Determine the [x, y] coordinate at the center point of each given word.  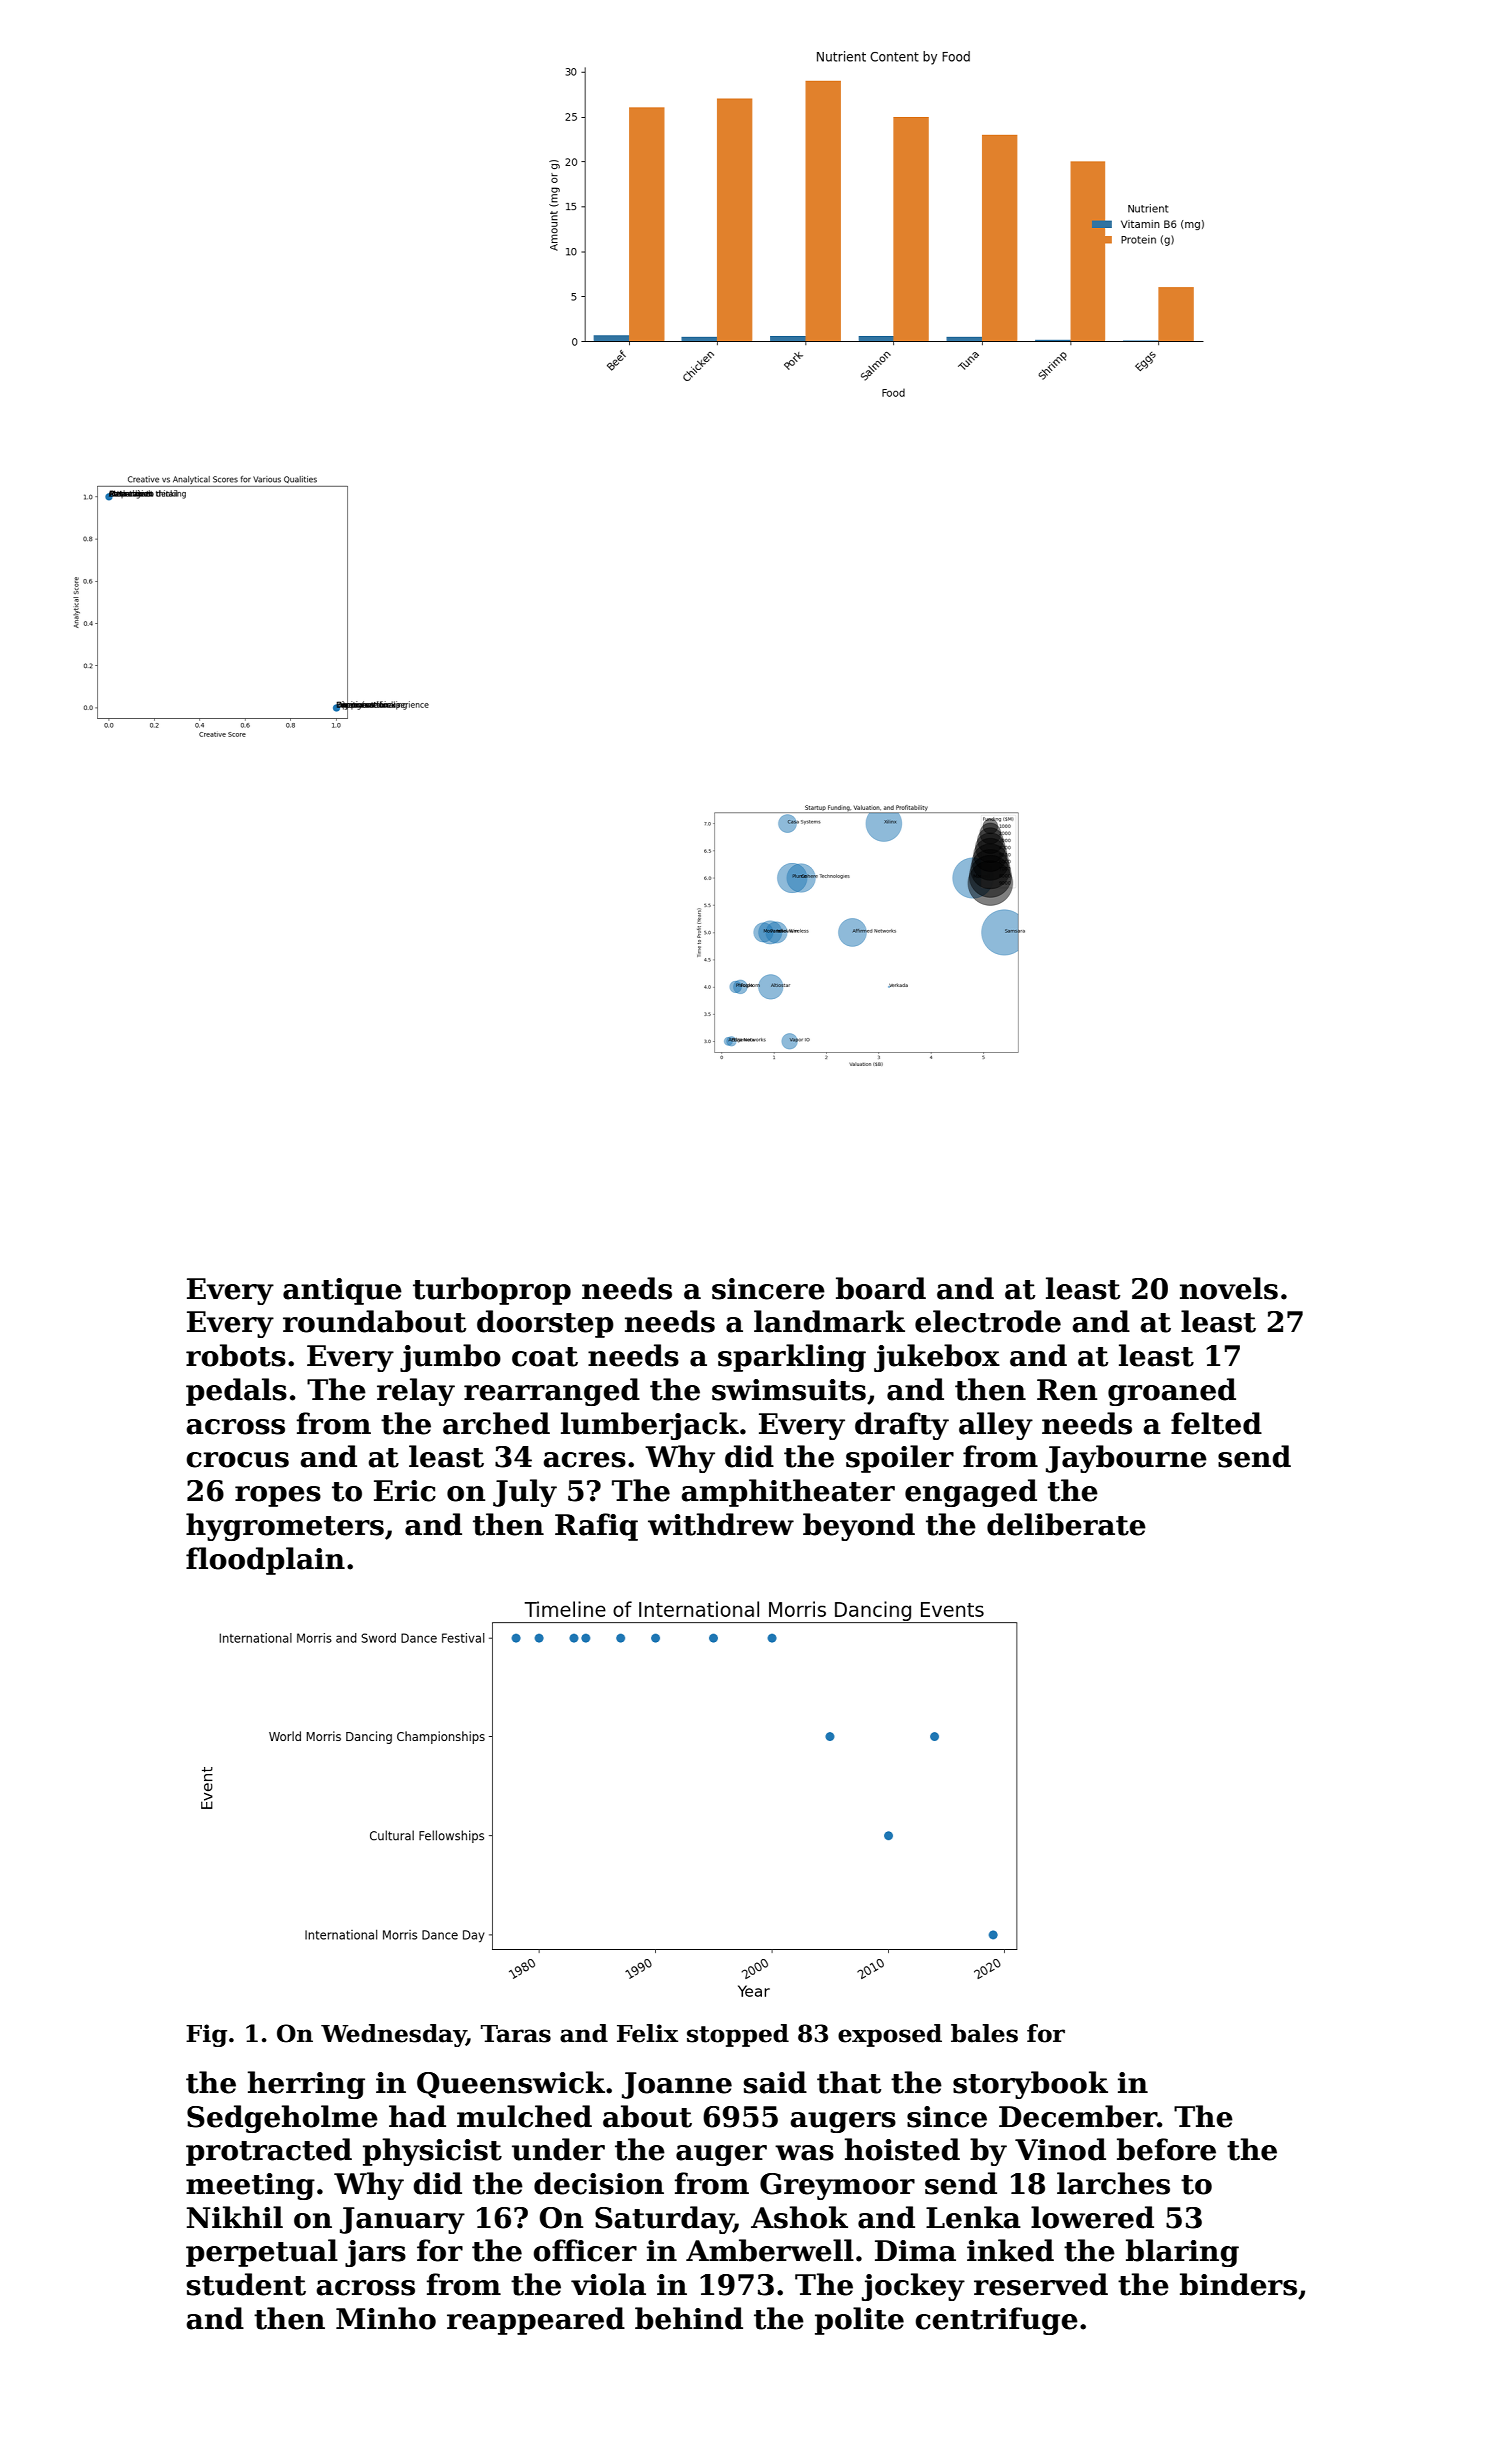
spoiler [900, 1459]
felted [1216, 1423]
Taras [516, 2034]
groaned [1172, 1392]
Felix [647, 2033]
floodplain [265, 1561]
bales [984, 2033]
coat [545, 1357]
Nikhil [235, 2217]
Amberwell [770, 2250]
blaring [1182, 2253]
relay [416, 1392]
